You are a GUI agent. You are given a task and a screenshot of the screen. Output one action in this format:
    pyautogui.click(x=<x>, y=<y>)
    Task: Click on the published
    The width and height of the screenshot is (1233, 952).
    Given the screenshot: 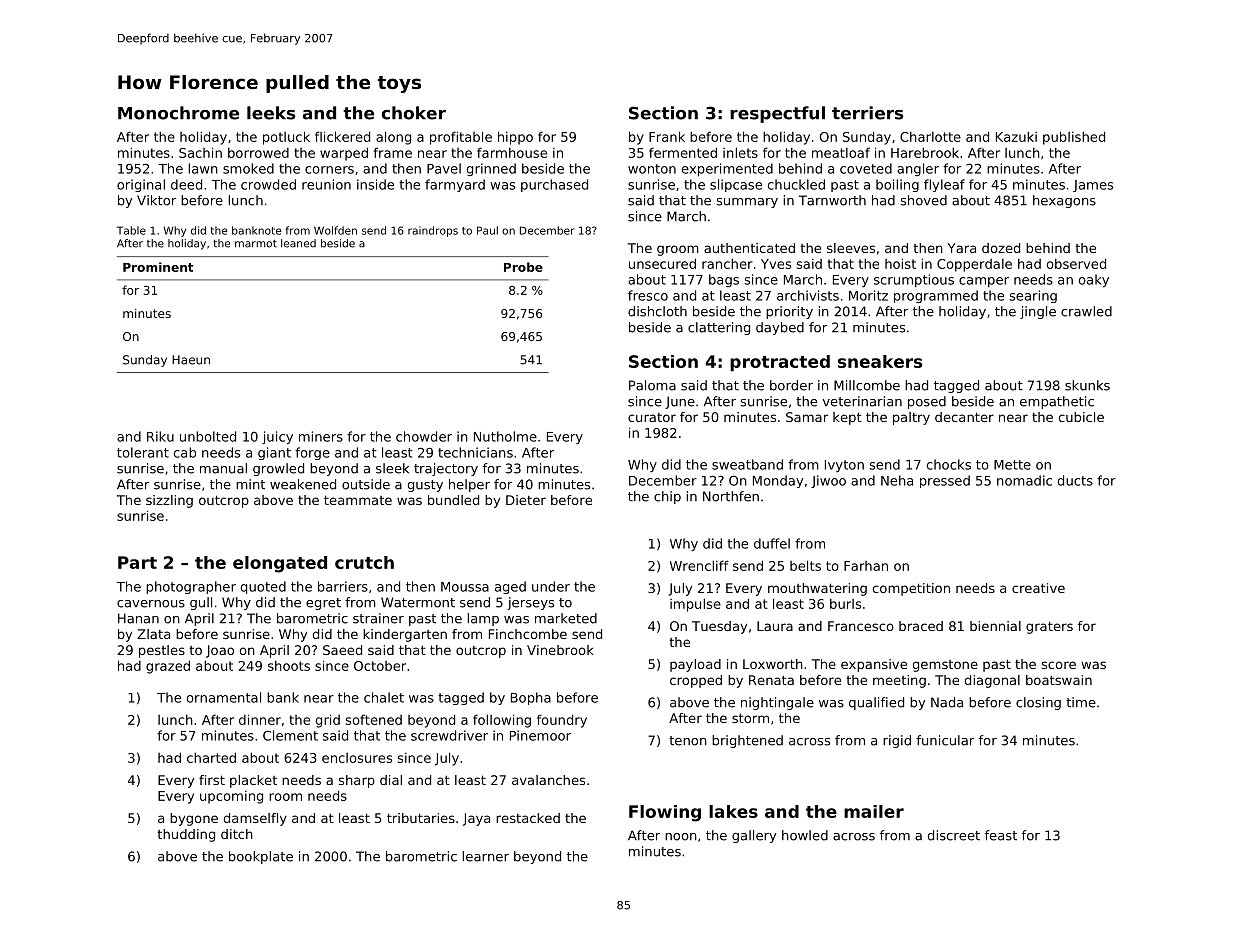 What is the action you would take?
    pyautogui.click(x=1074, y=138)
